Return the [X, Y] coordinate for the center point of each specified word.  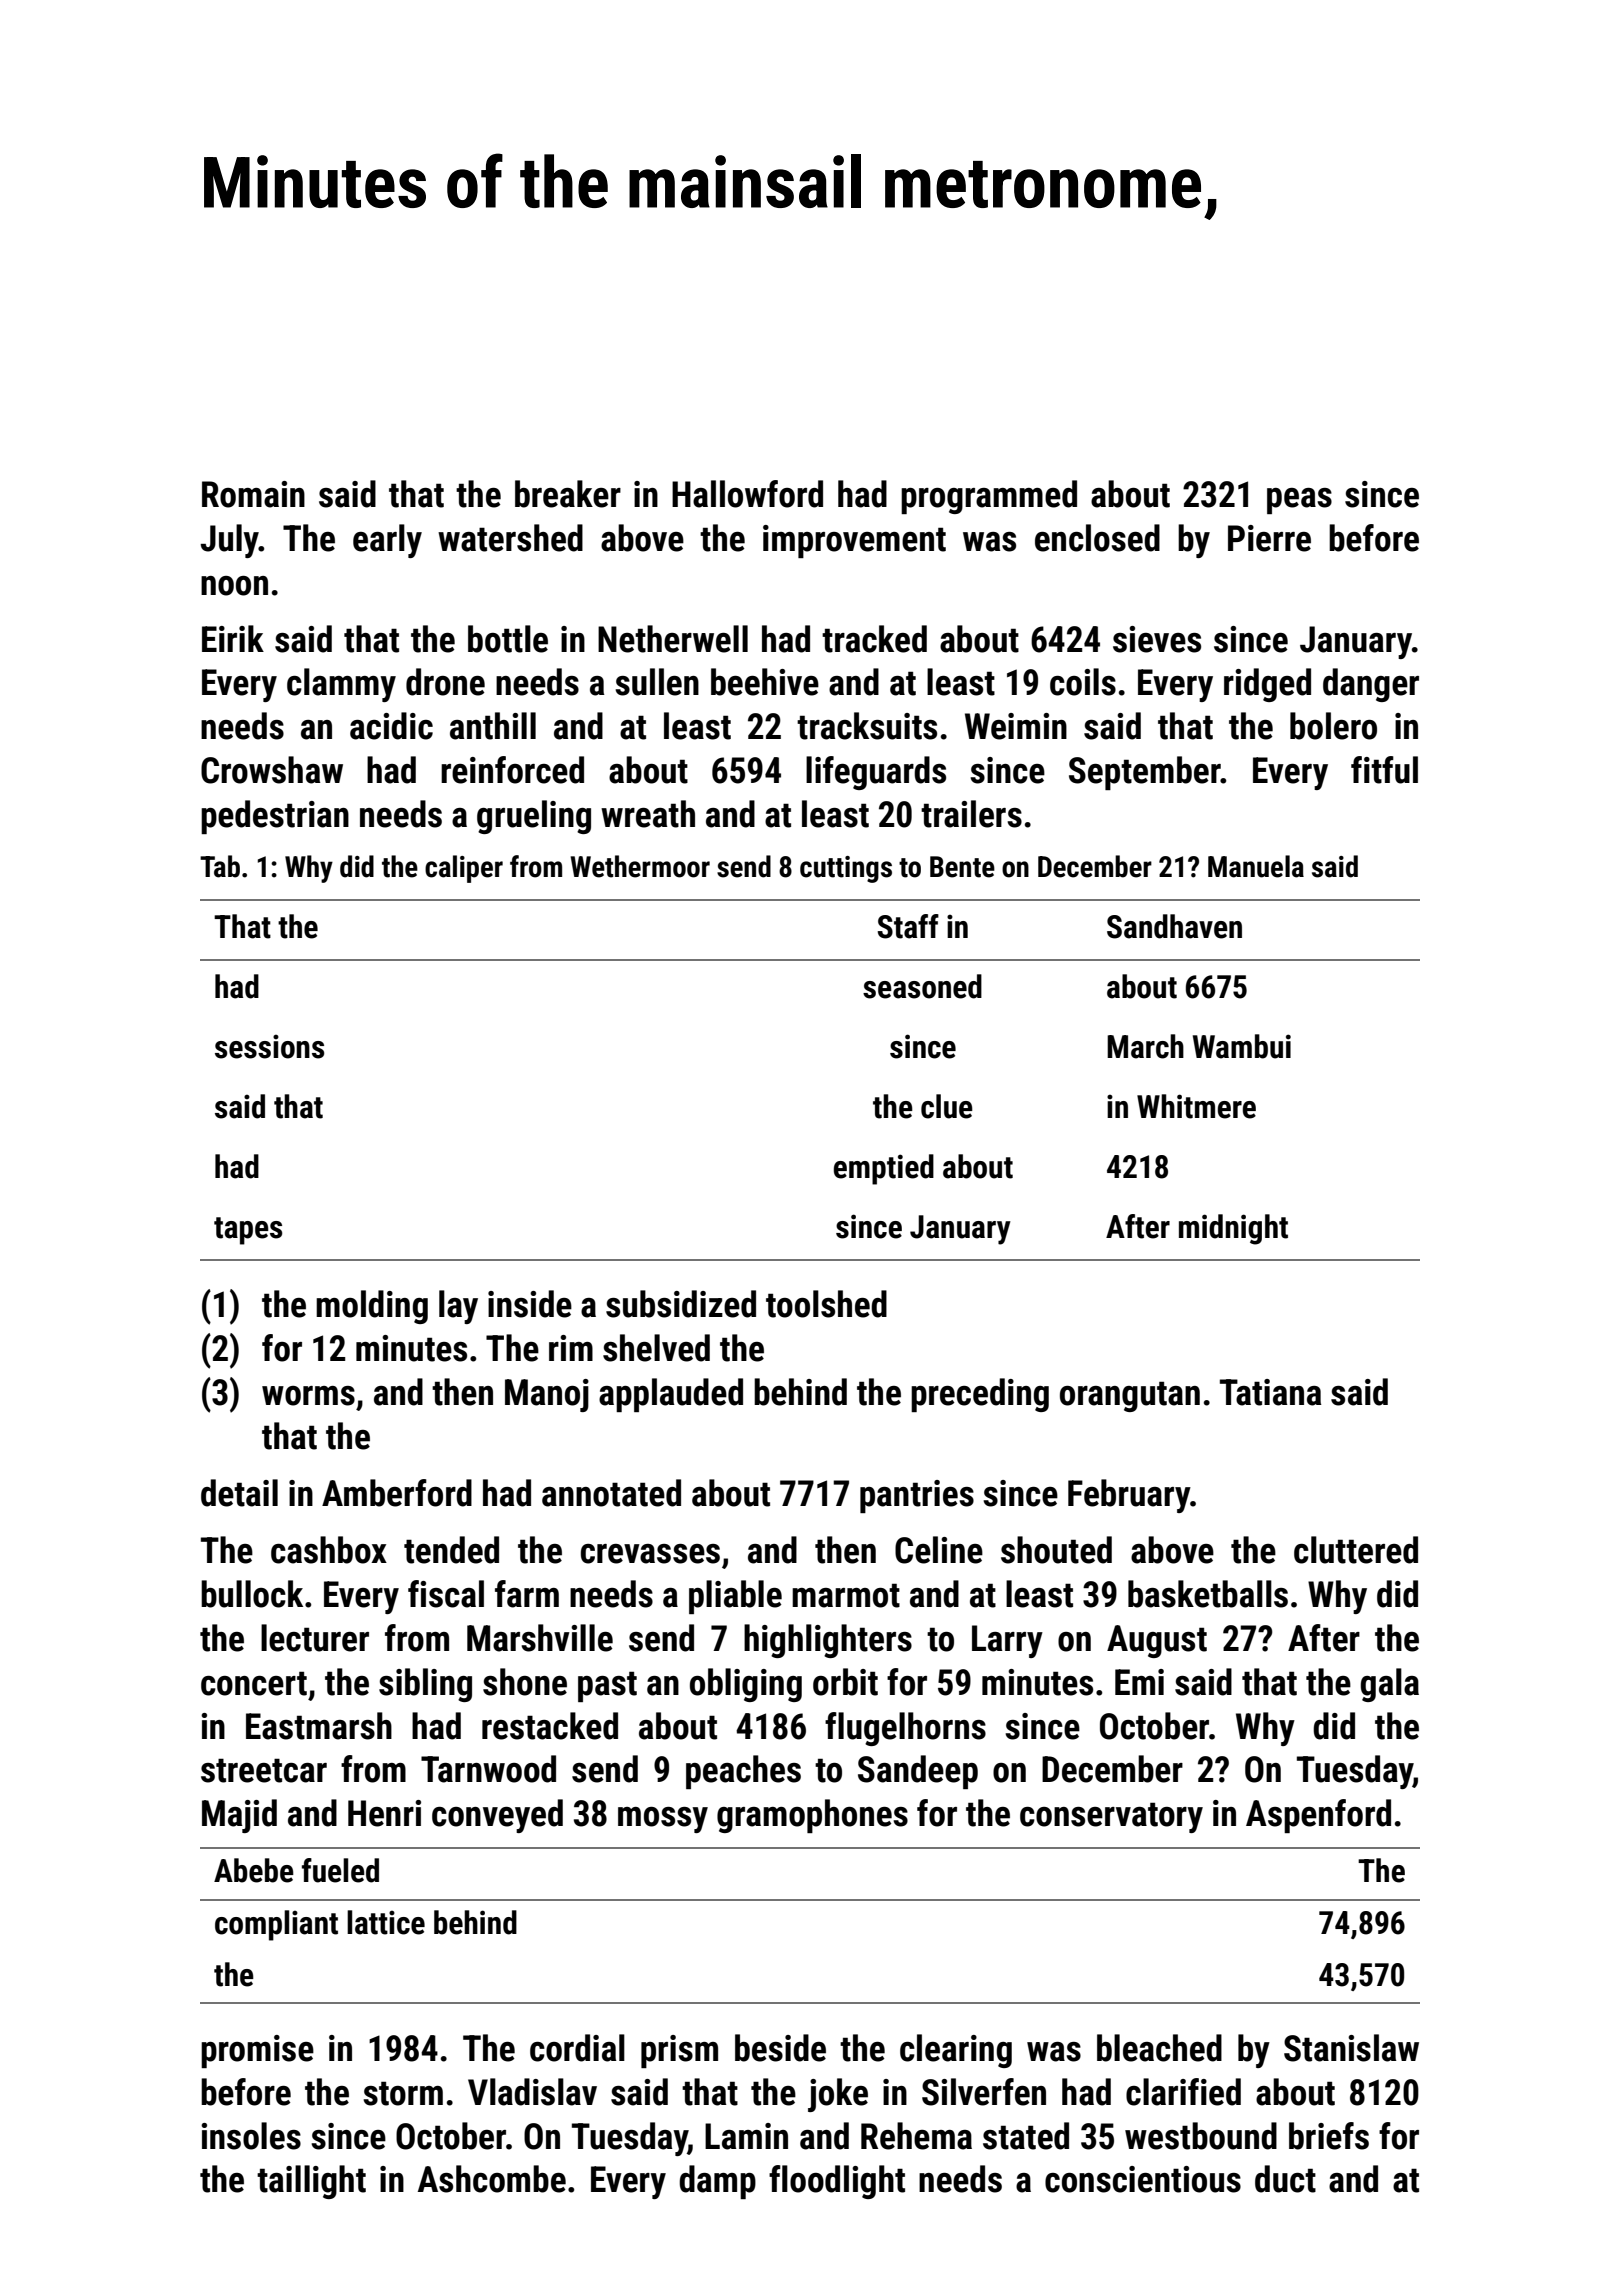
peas [1299, 501]
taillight [311, 2182]
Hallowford [747, 494]
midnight [1233, 1229]
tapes [248, 1231]
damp [717, 2182]
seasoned [922, 986]
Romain [253, 494]
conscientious [1143, 2179]
